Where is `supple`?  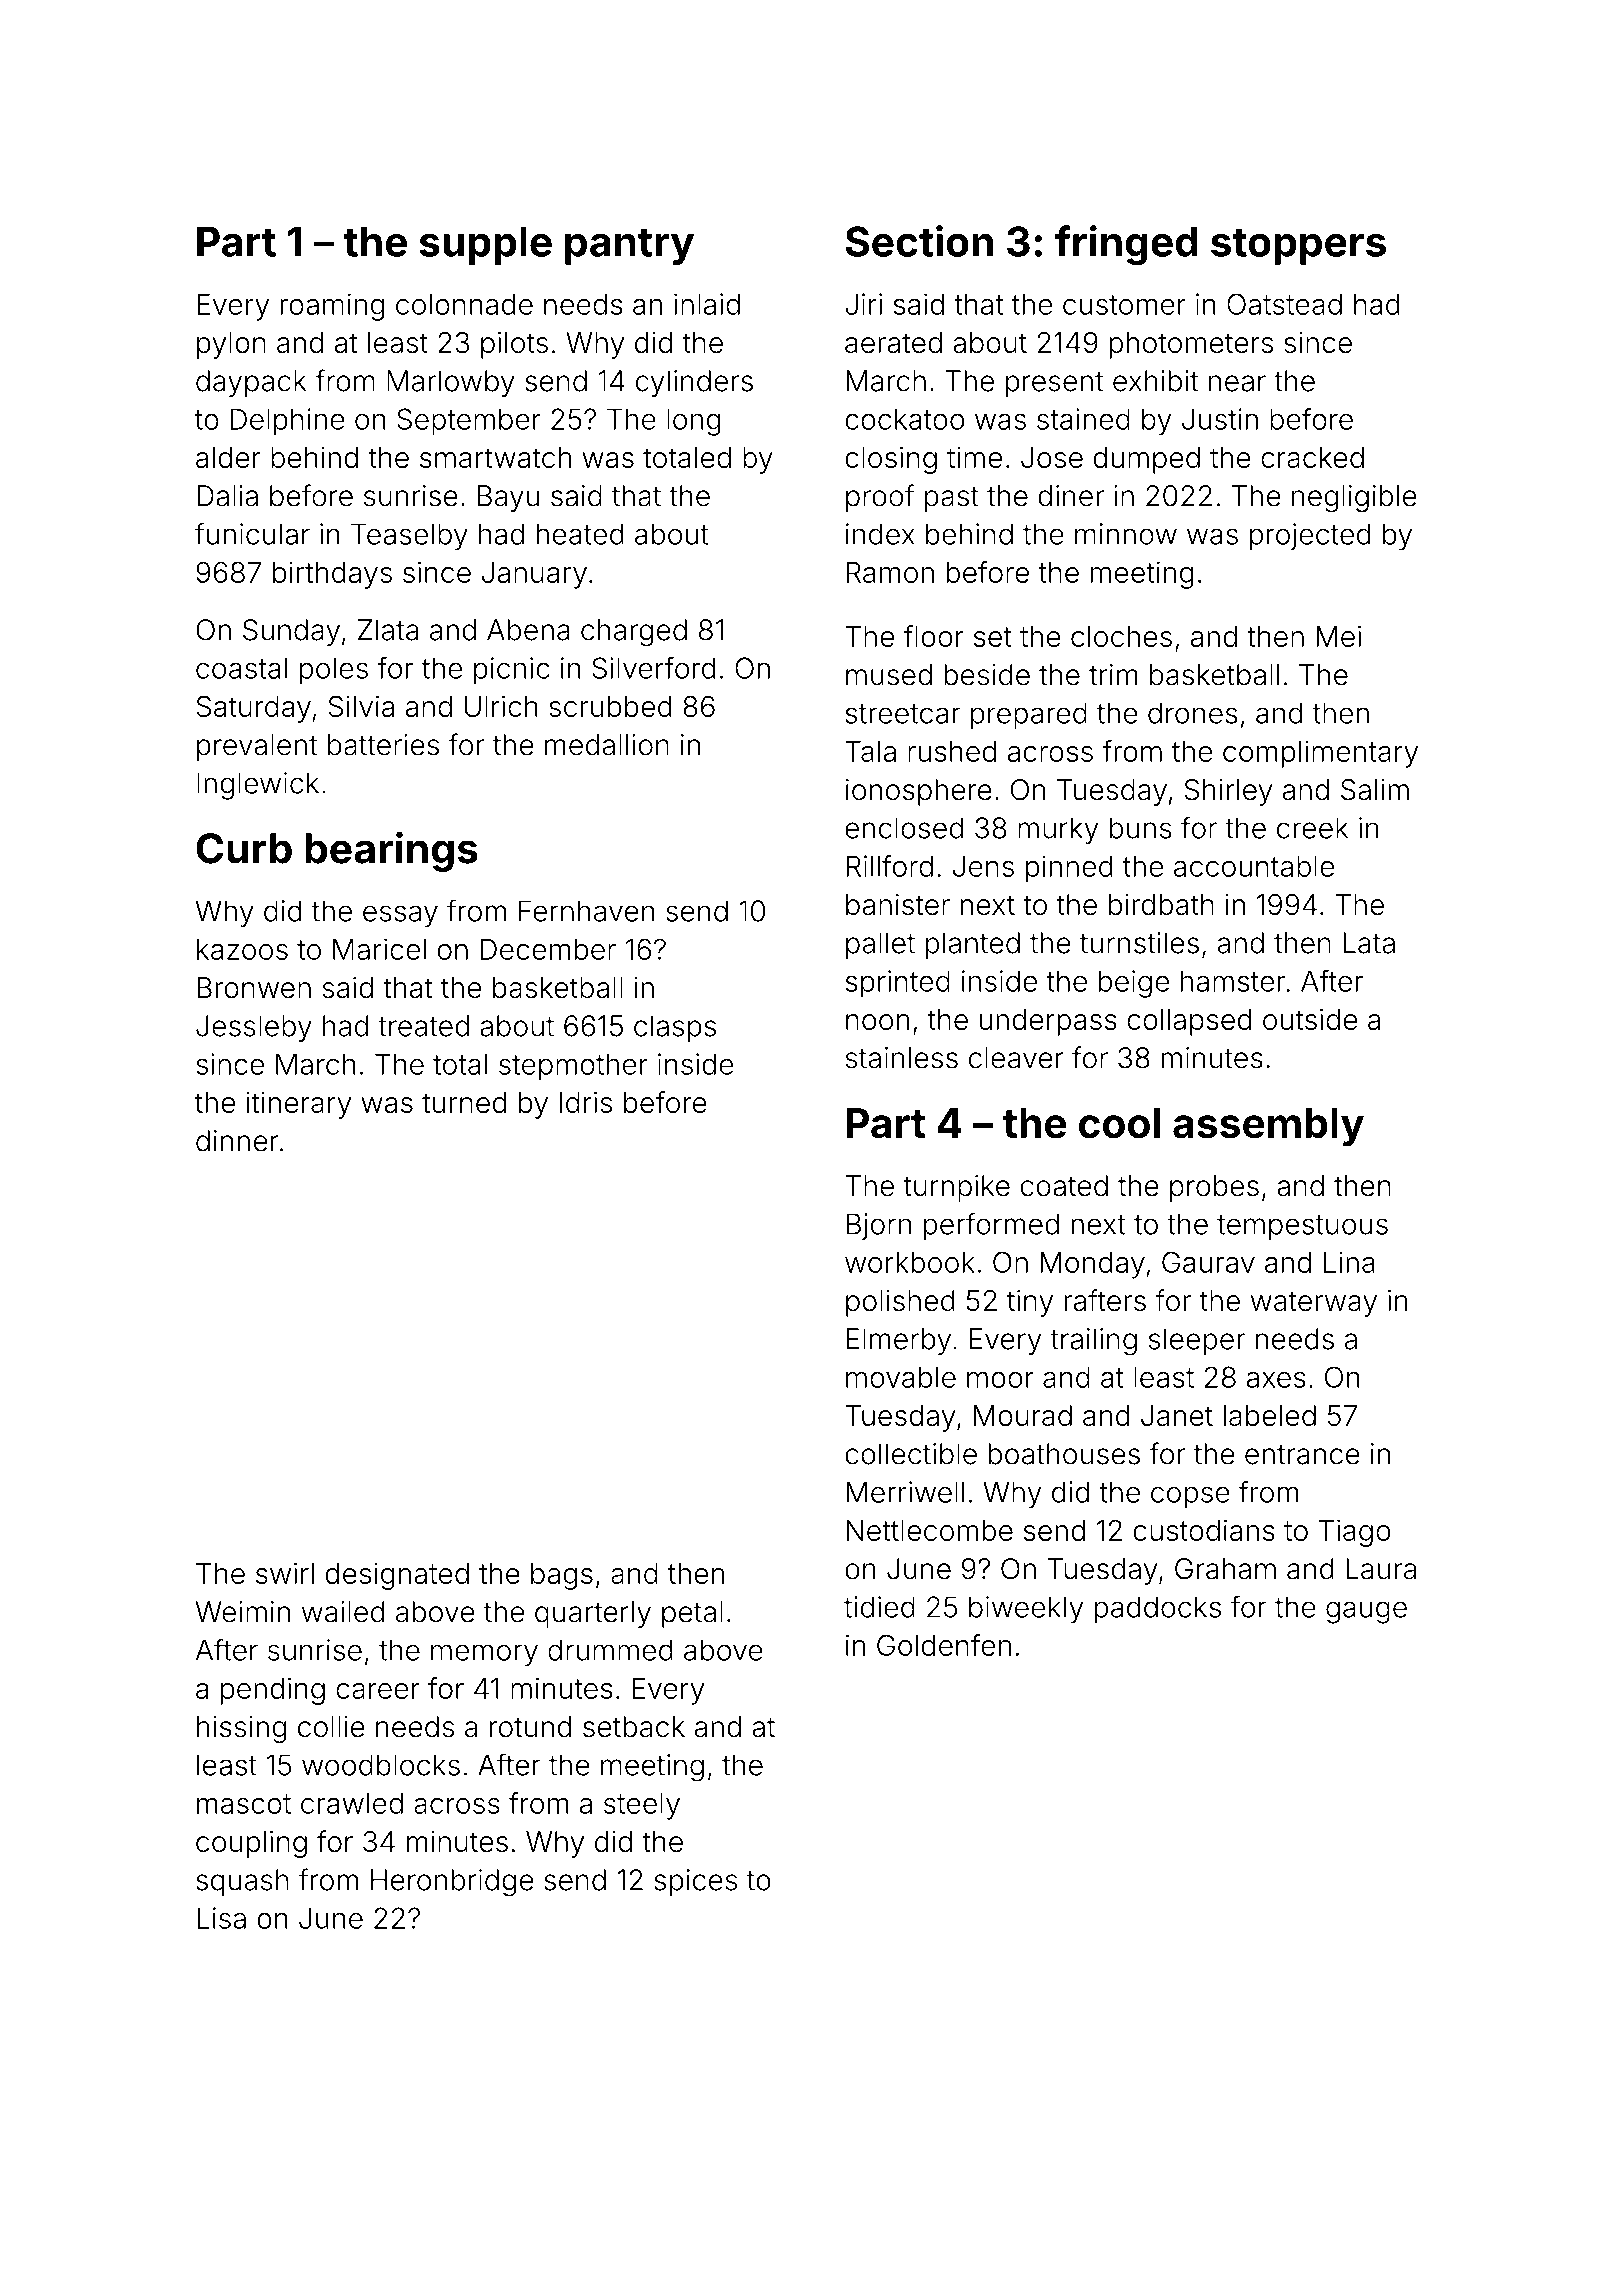 supple is located at coordinates (486, 245).
